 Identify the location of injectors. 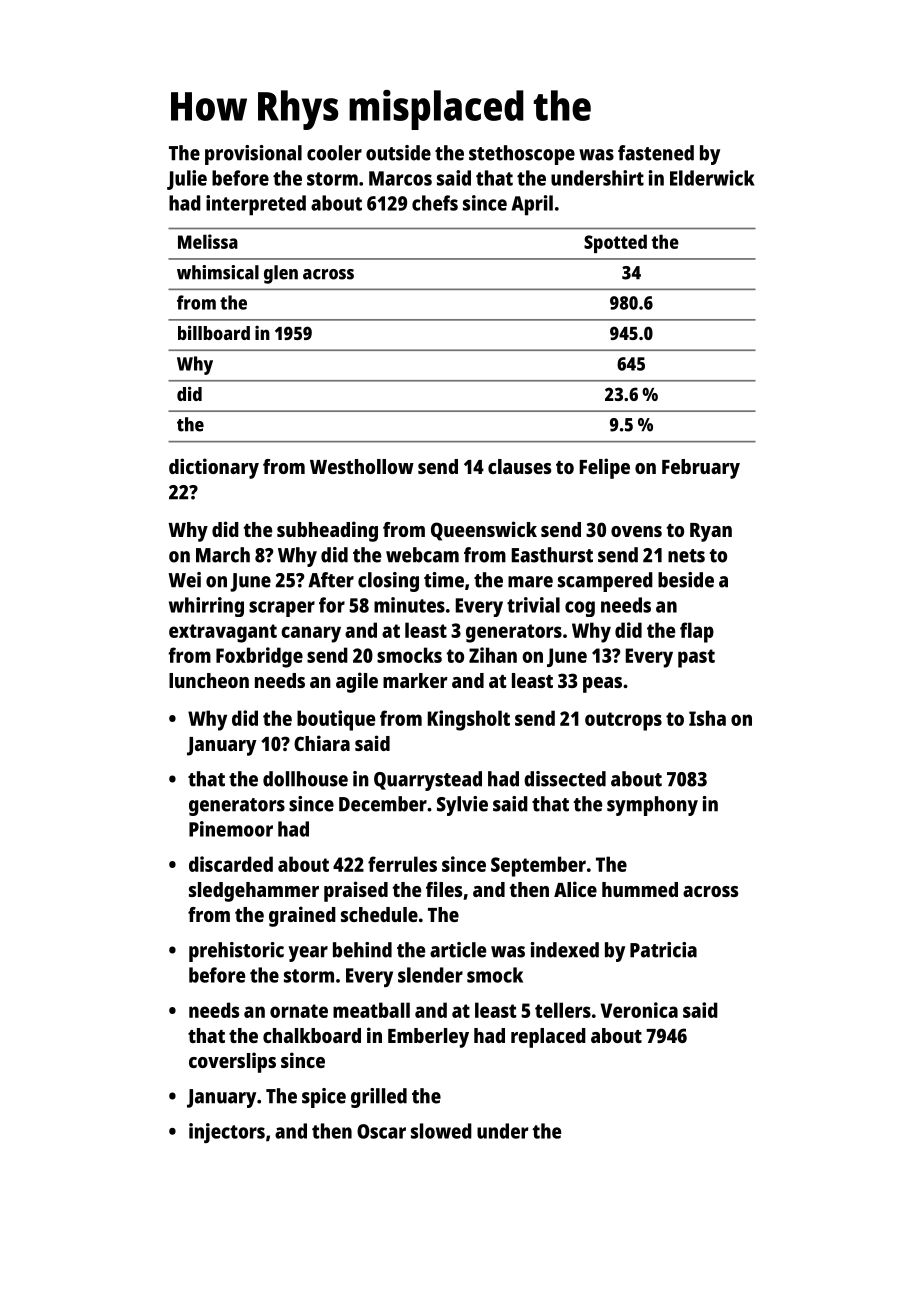
(227, 1133).
